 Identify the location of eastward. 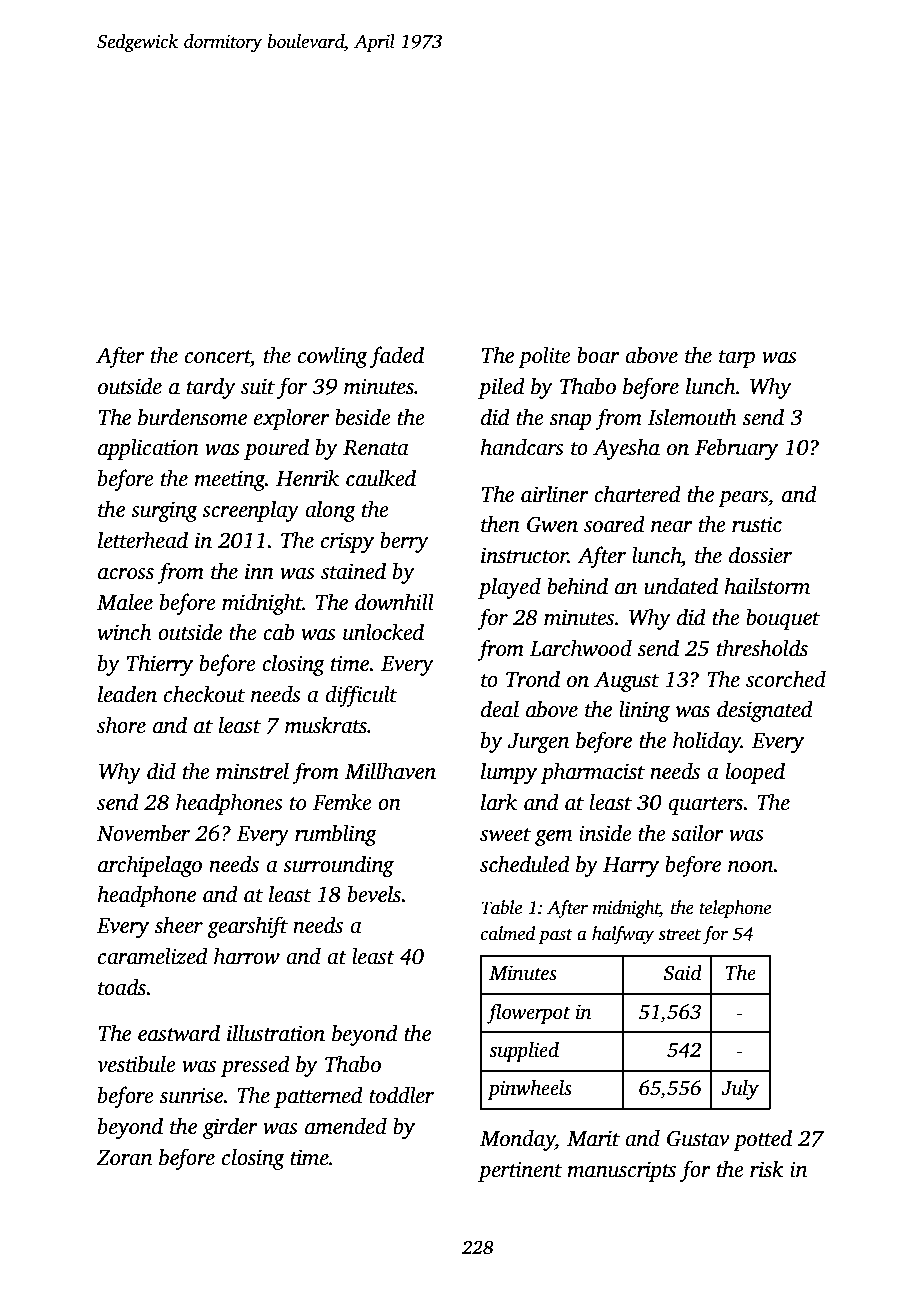
(179, 1033).
